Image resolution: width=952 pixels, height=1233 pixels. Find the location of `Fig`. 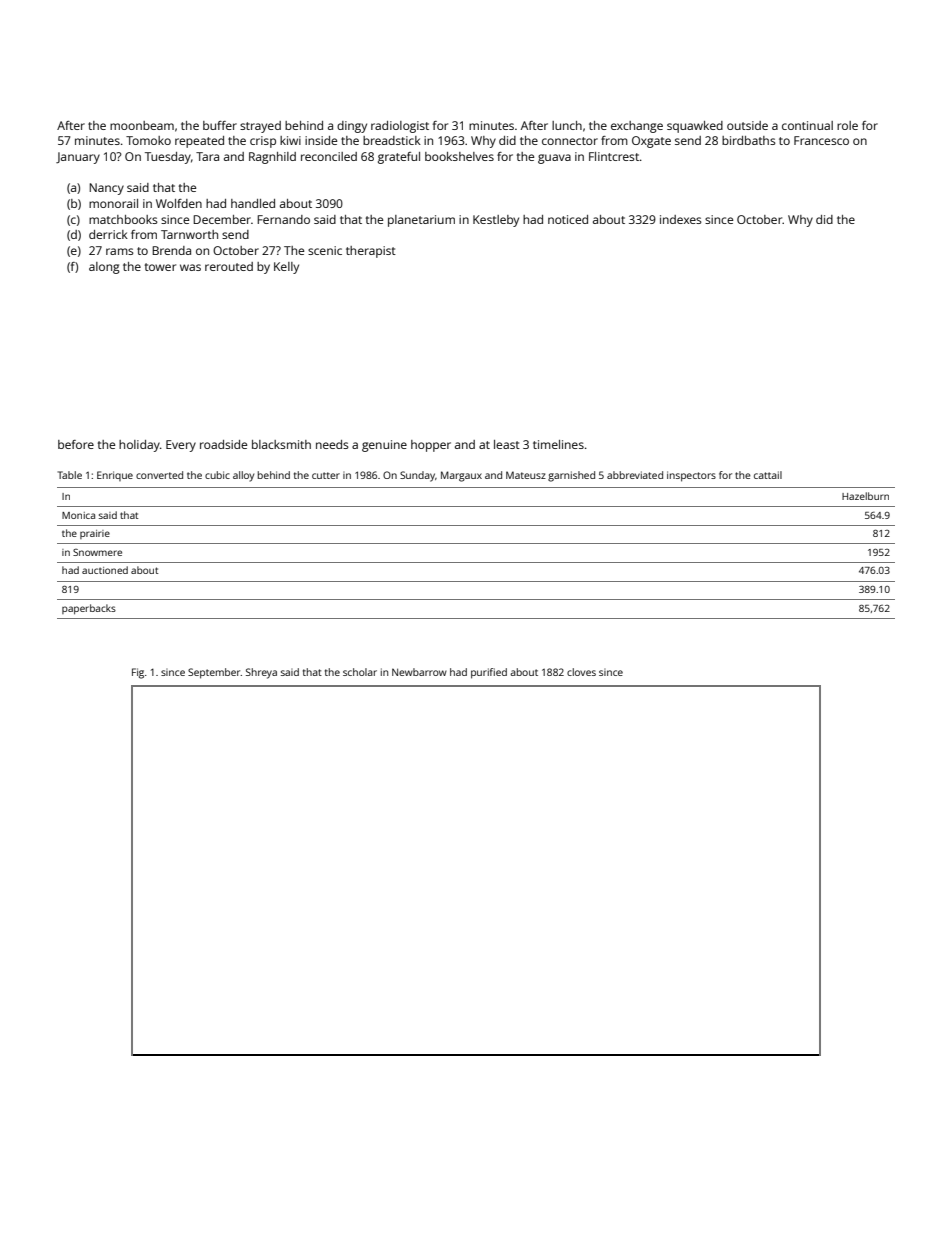

Fig is located at coordinates (138, 673).
